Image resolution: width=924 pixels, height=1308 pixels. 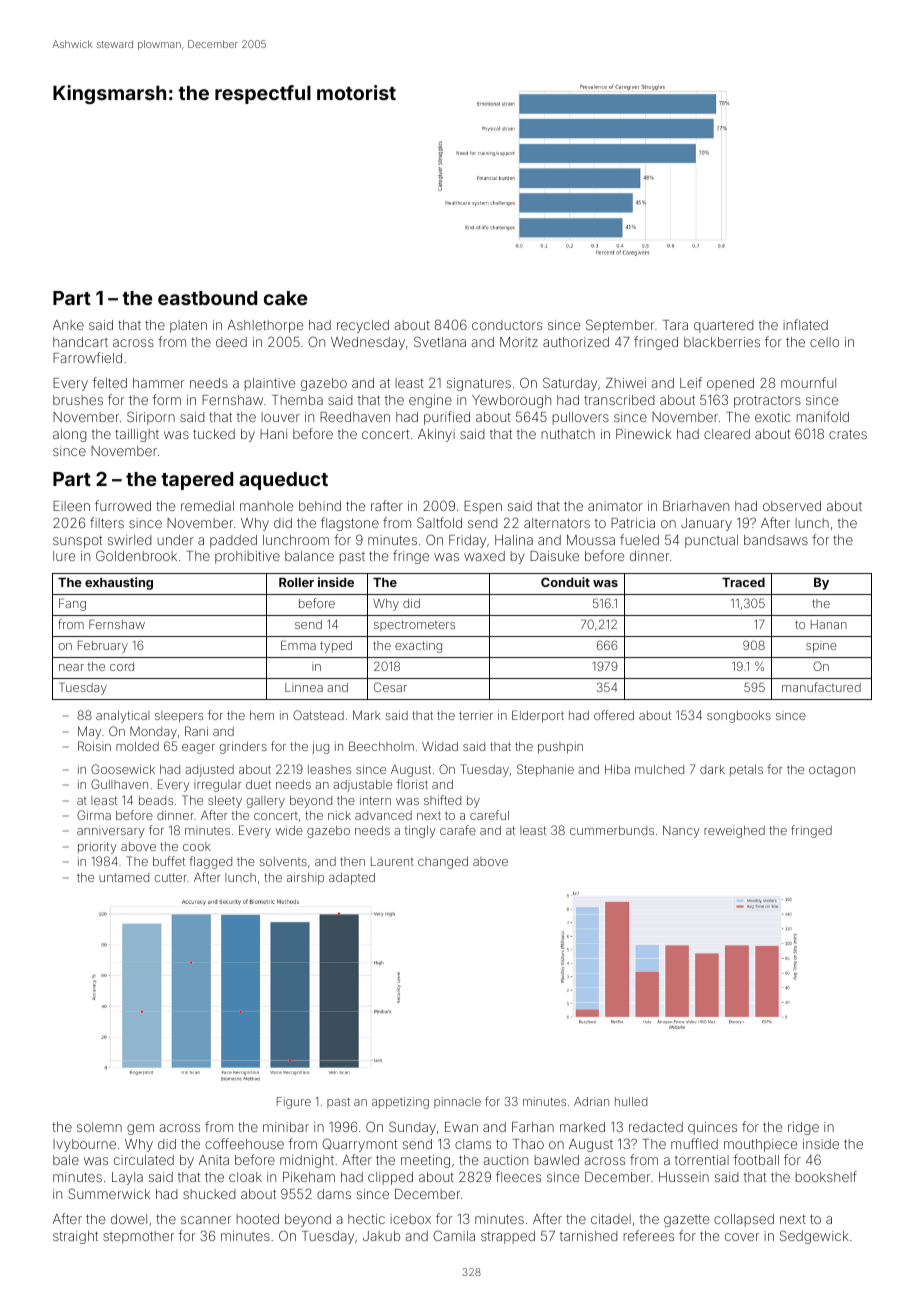 What do you see at coordinates (124, 877) in the document?
I see `untamed` at bounding box center [124, 877].
